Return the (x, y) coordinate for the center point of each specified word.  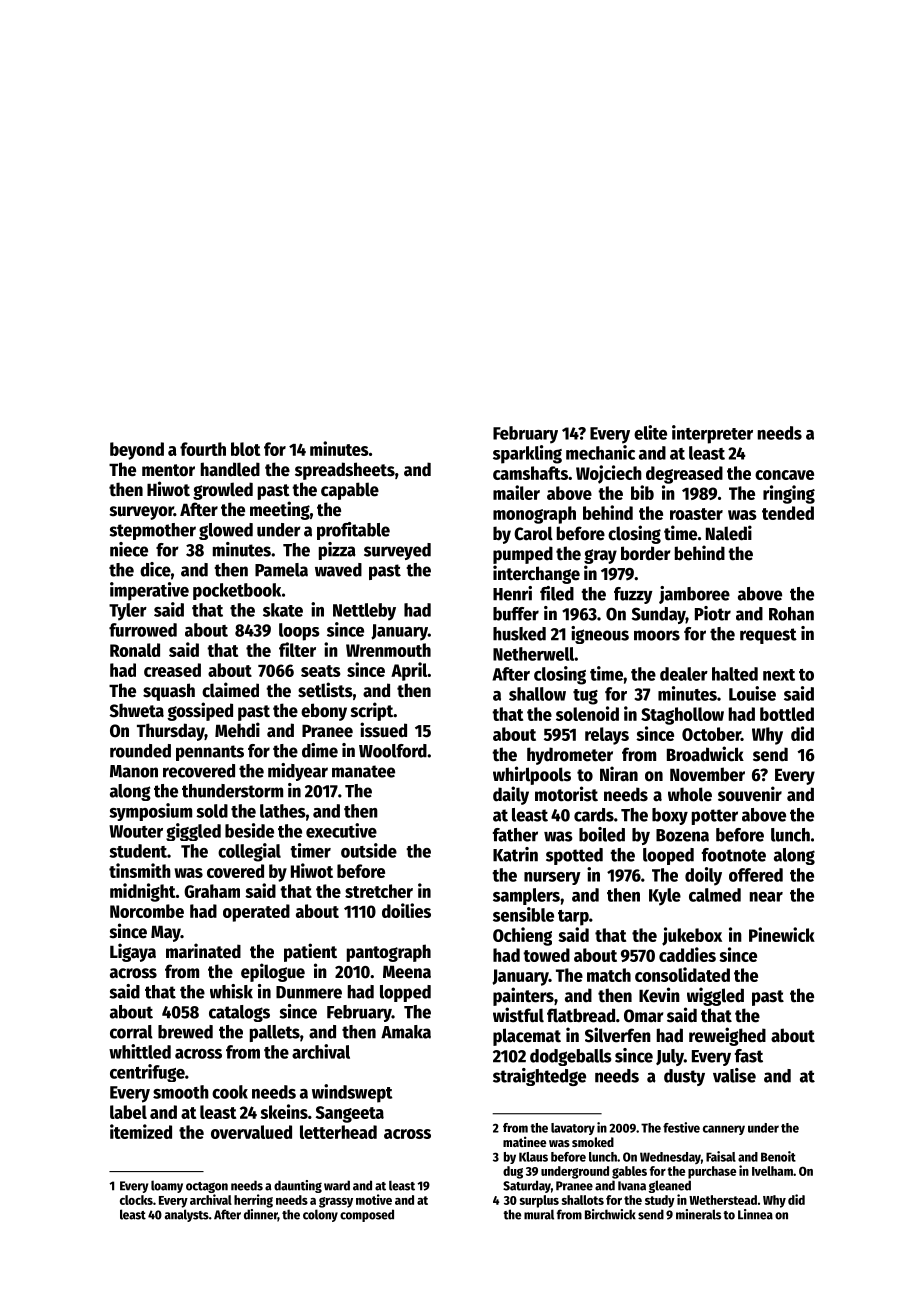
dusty (684, 1077)
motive (374, 1199)
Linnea (755, 1214)
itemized (141, 1131)
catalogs (239, 1013)
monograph (534, 515)
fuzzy (633, 595)
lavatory (573, 1129)
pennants (210, 753)
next (779, 675)
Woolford (393, 751)
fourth (203, 449)
